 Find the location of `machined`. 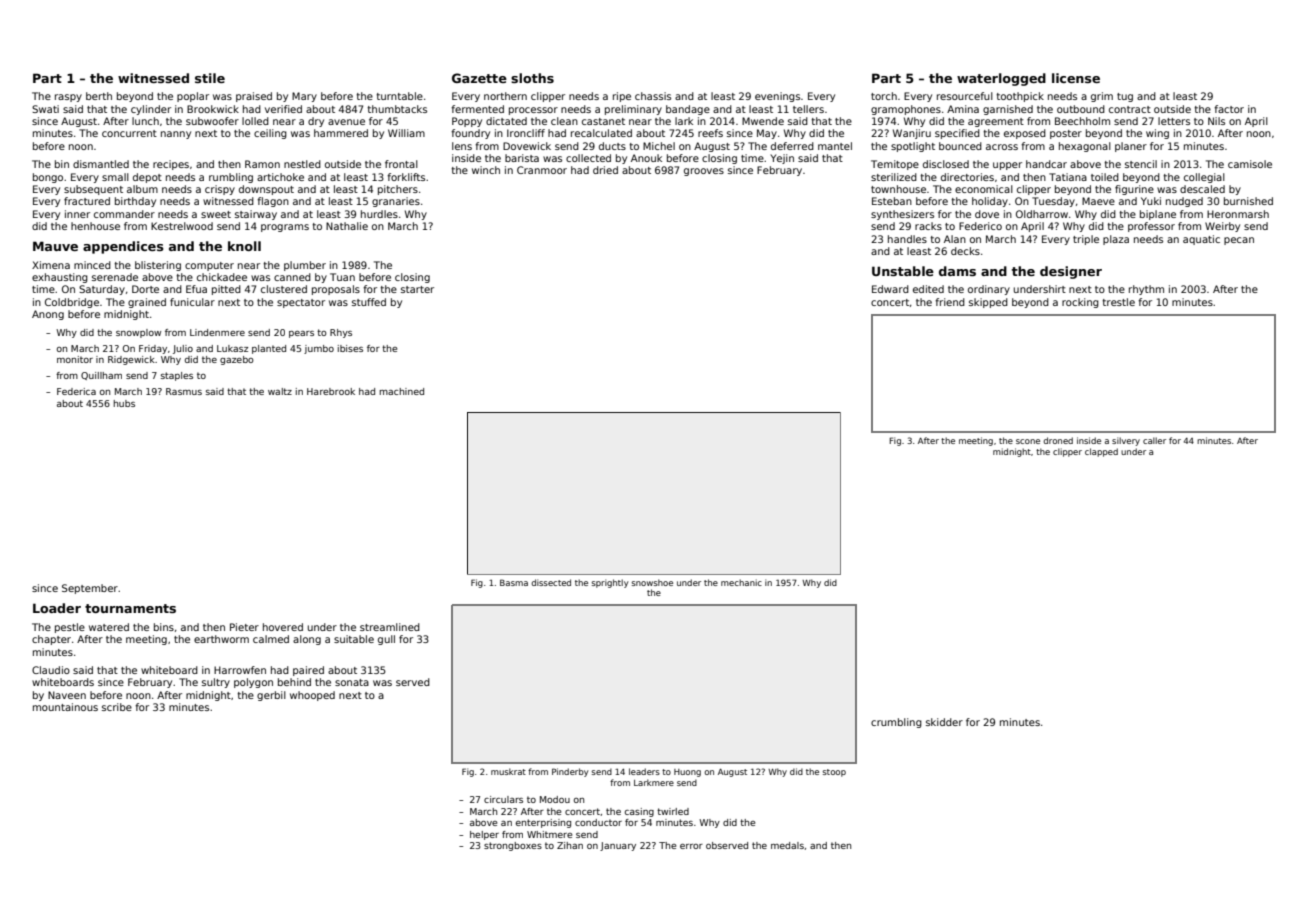

machined is located at coordinates (402, 391).
